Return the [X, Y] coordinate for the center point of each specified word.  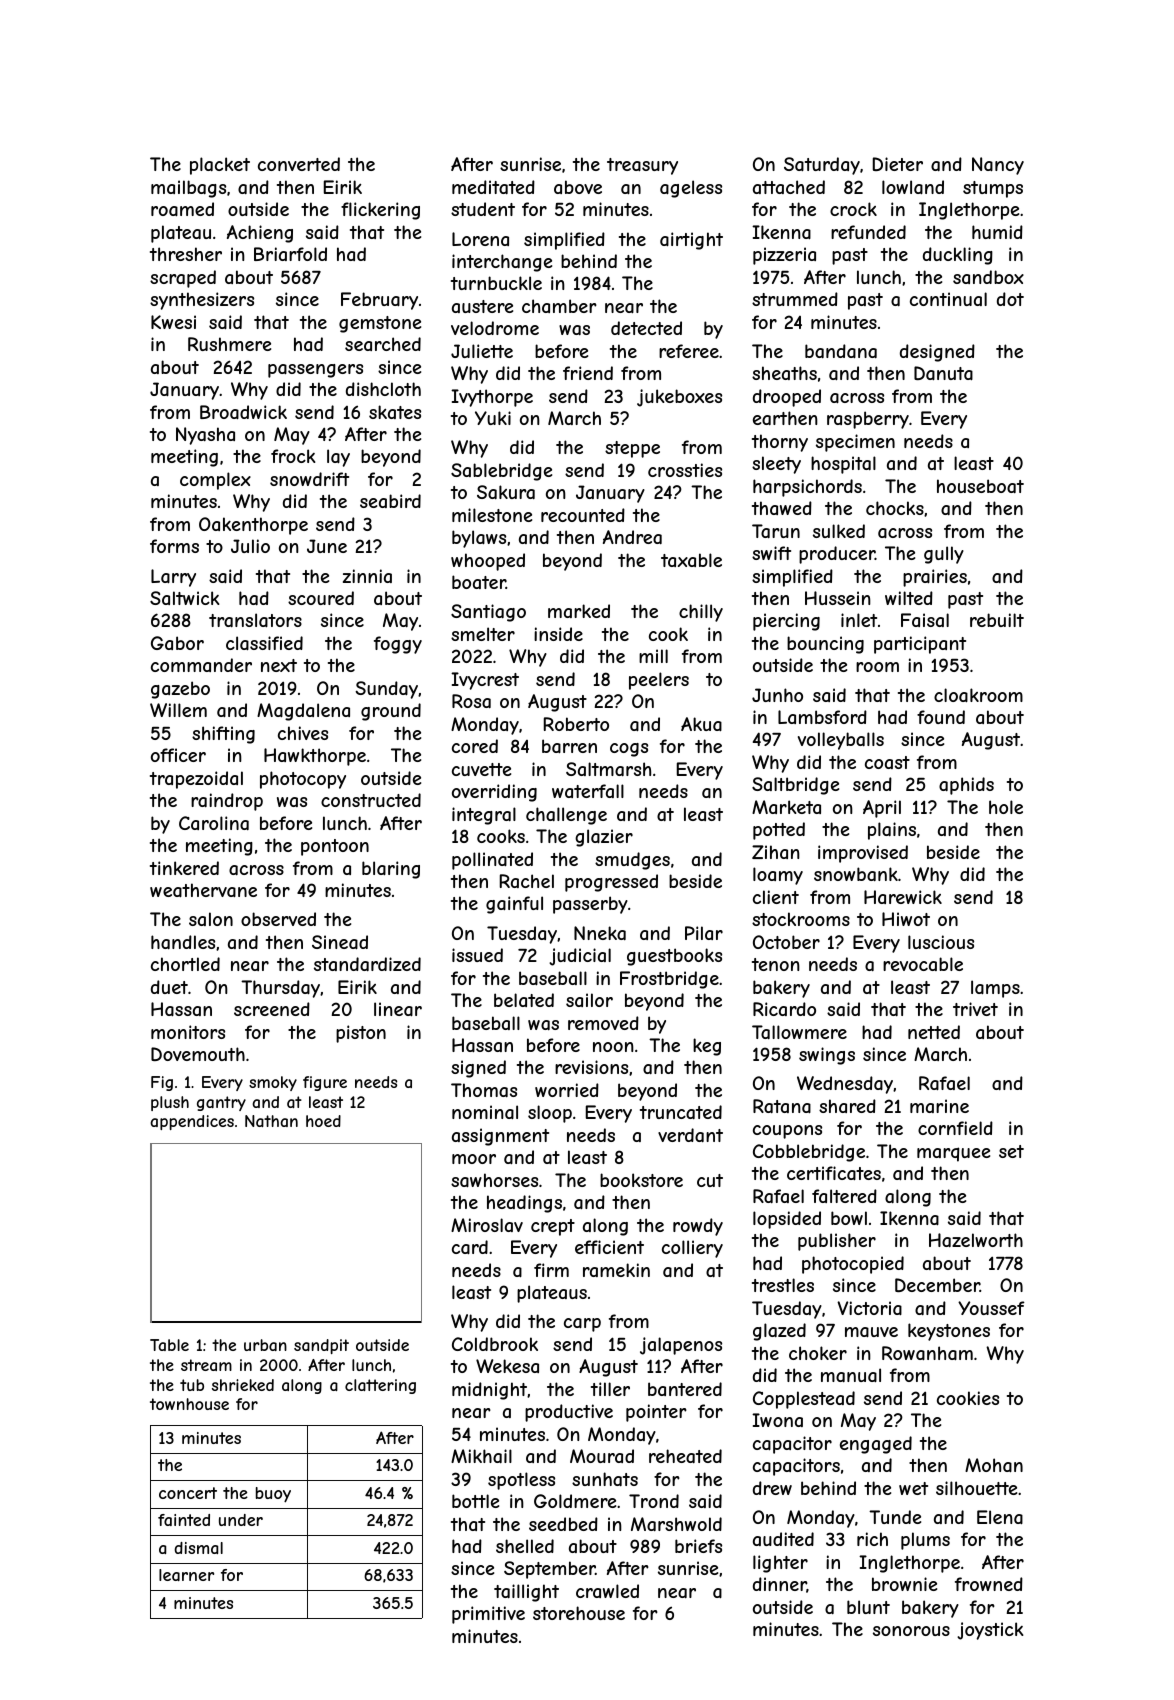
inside [558, 634]
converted [299, 164]
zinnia [367, 576]
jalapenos [681, 1346]
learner [186, 1575]
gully [944, 555]
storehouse [579, 1613]
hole [1006, 807]
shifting [223, 735]
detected [646, 328]
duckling [958, 256]
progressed [611, 883]
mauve [871, 1332]
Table [169, 1345]
